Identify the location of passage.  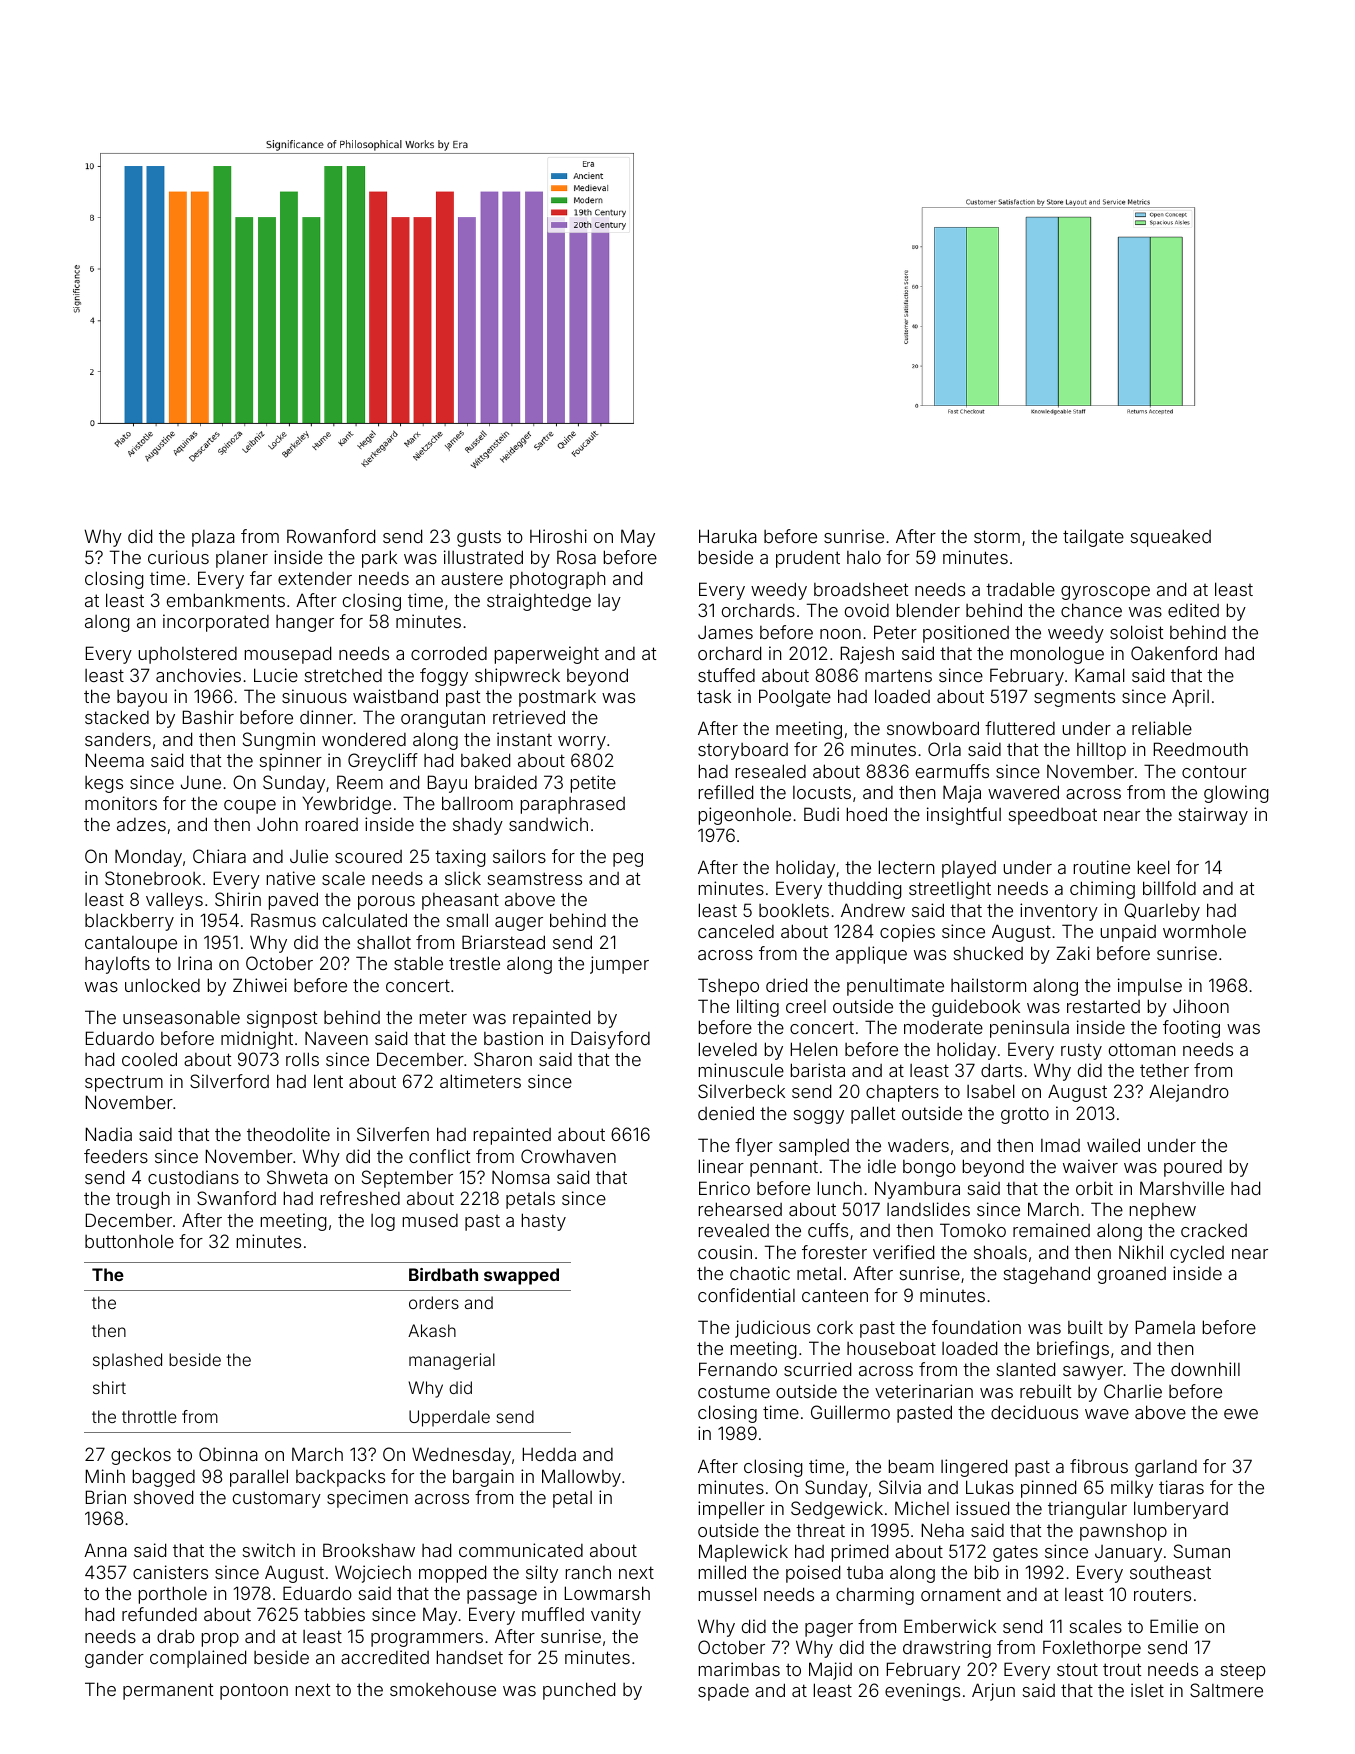
(502, 1597).
